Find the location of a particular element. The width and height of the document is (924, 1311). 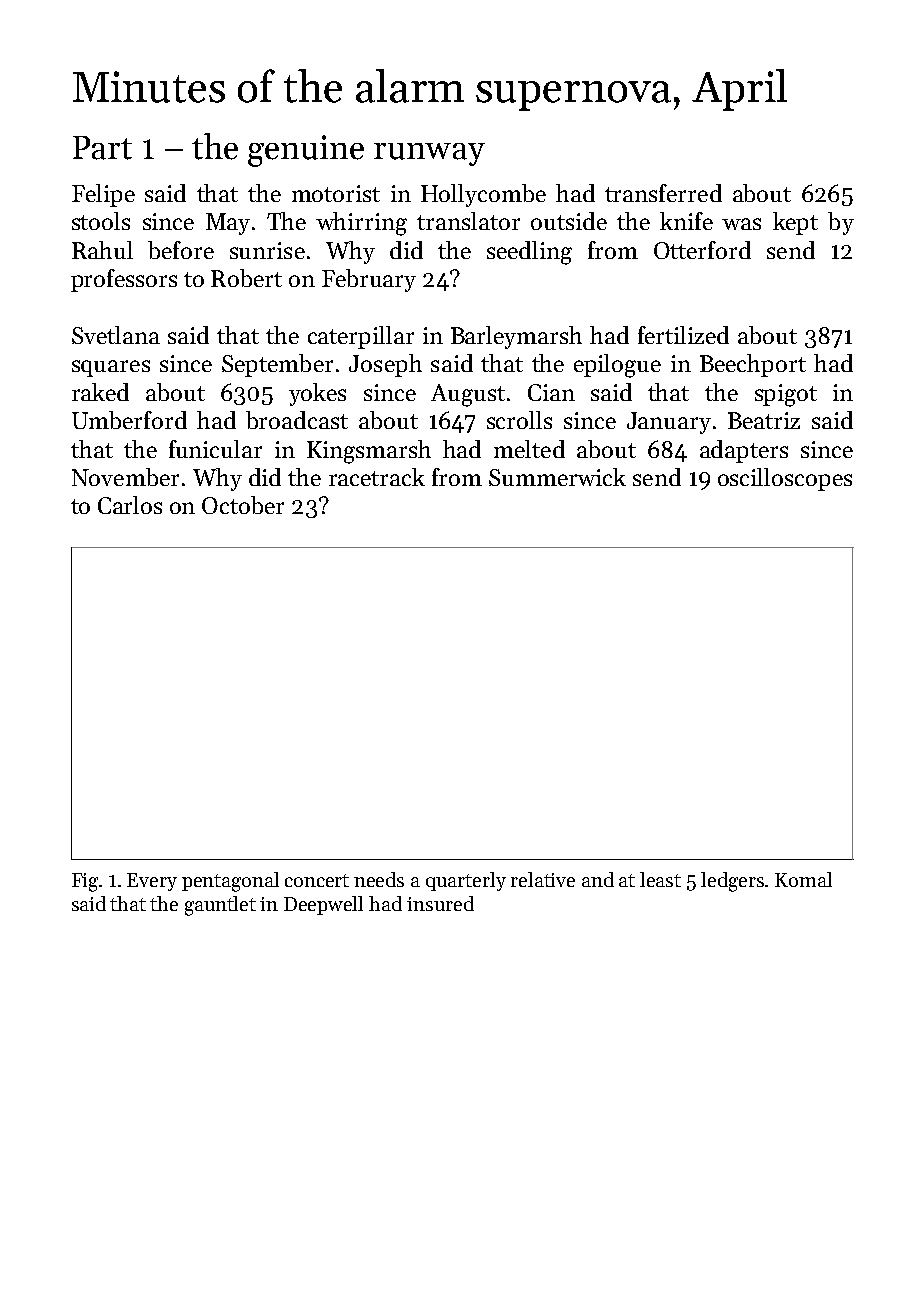

Otterford is located at coordinates (702, 250).
